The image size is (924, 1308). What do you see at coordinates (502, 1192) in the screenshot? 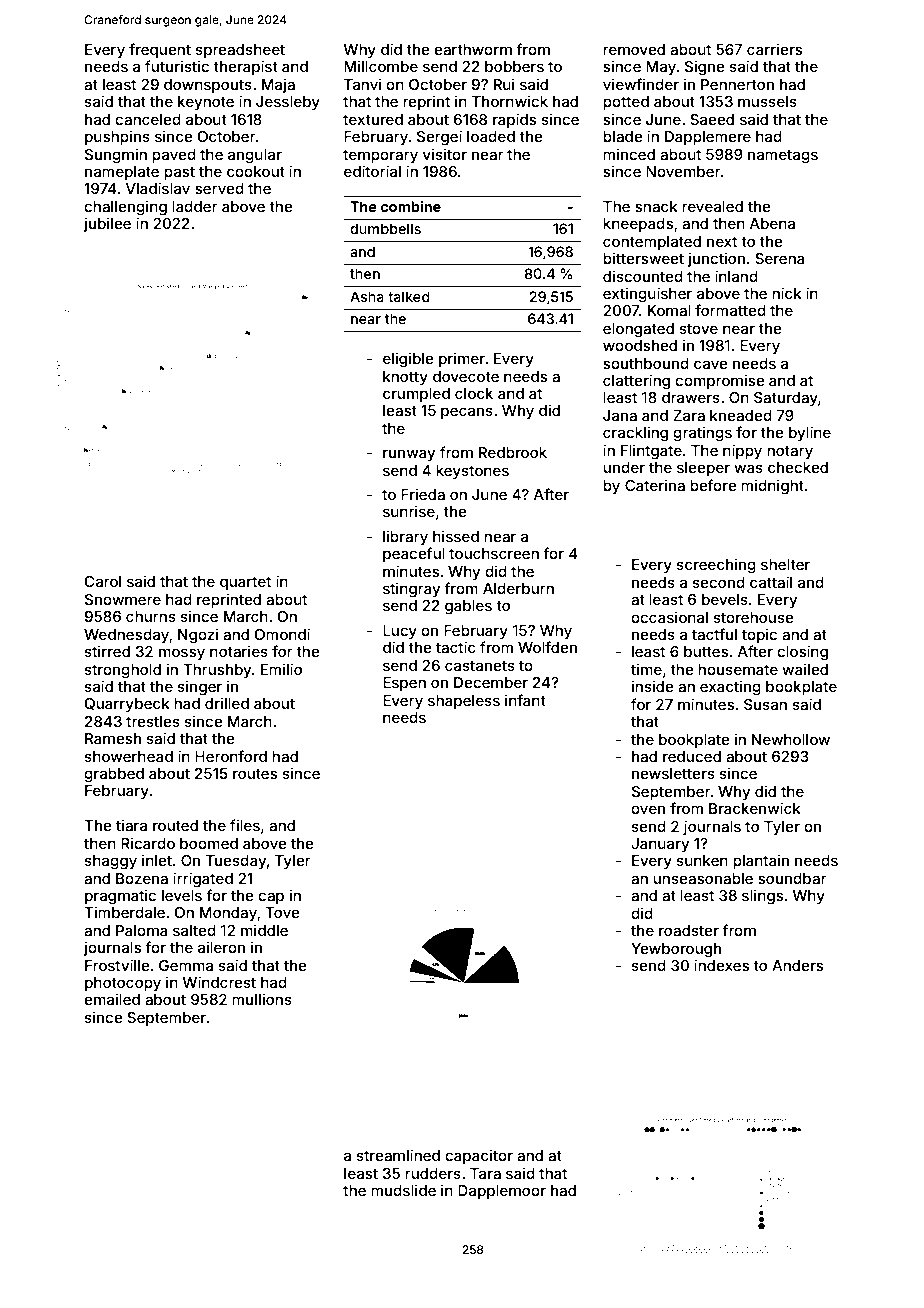
I see `Dapplemoor` at bounding box center [502, 1192].
